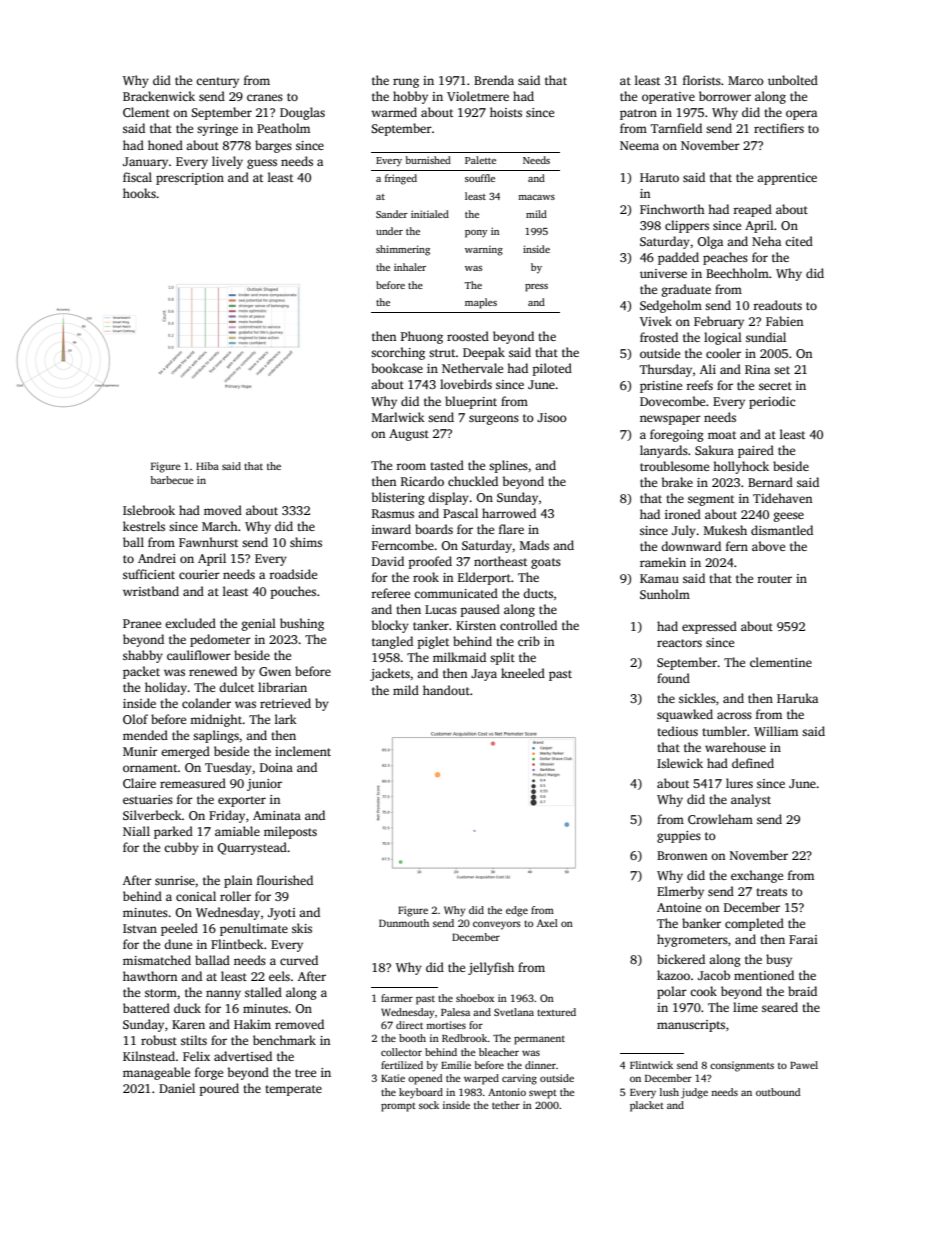 The width and height of the document is (952, 1233). I want to click on periodic, so click(772, 402).
